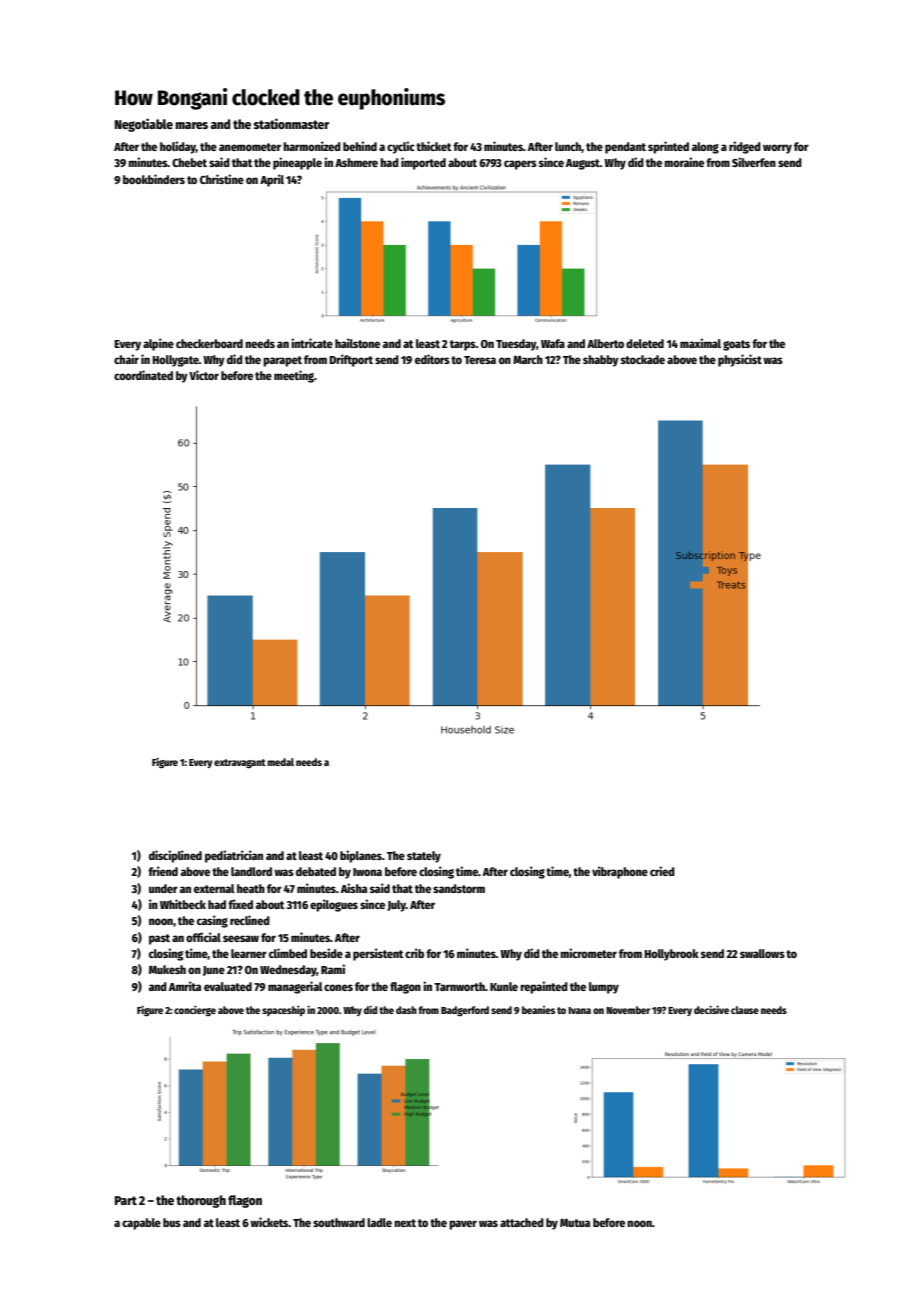 The image size is (924, 1308). What do you see at coordinates (126, 1200) in the screenshot?
I see `Part` at bounding box center [126, 1200].
